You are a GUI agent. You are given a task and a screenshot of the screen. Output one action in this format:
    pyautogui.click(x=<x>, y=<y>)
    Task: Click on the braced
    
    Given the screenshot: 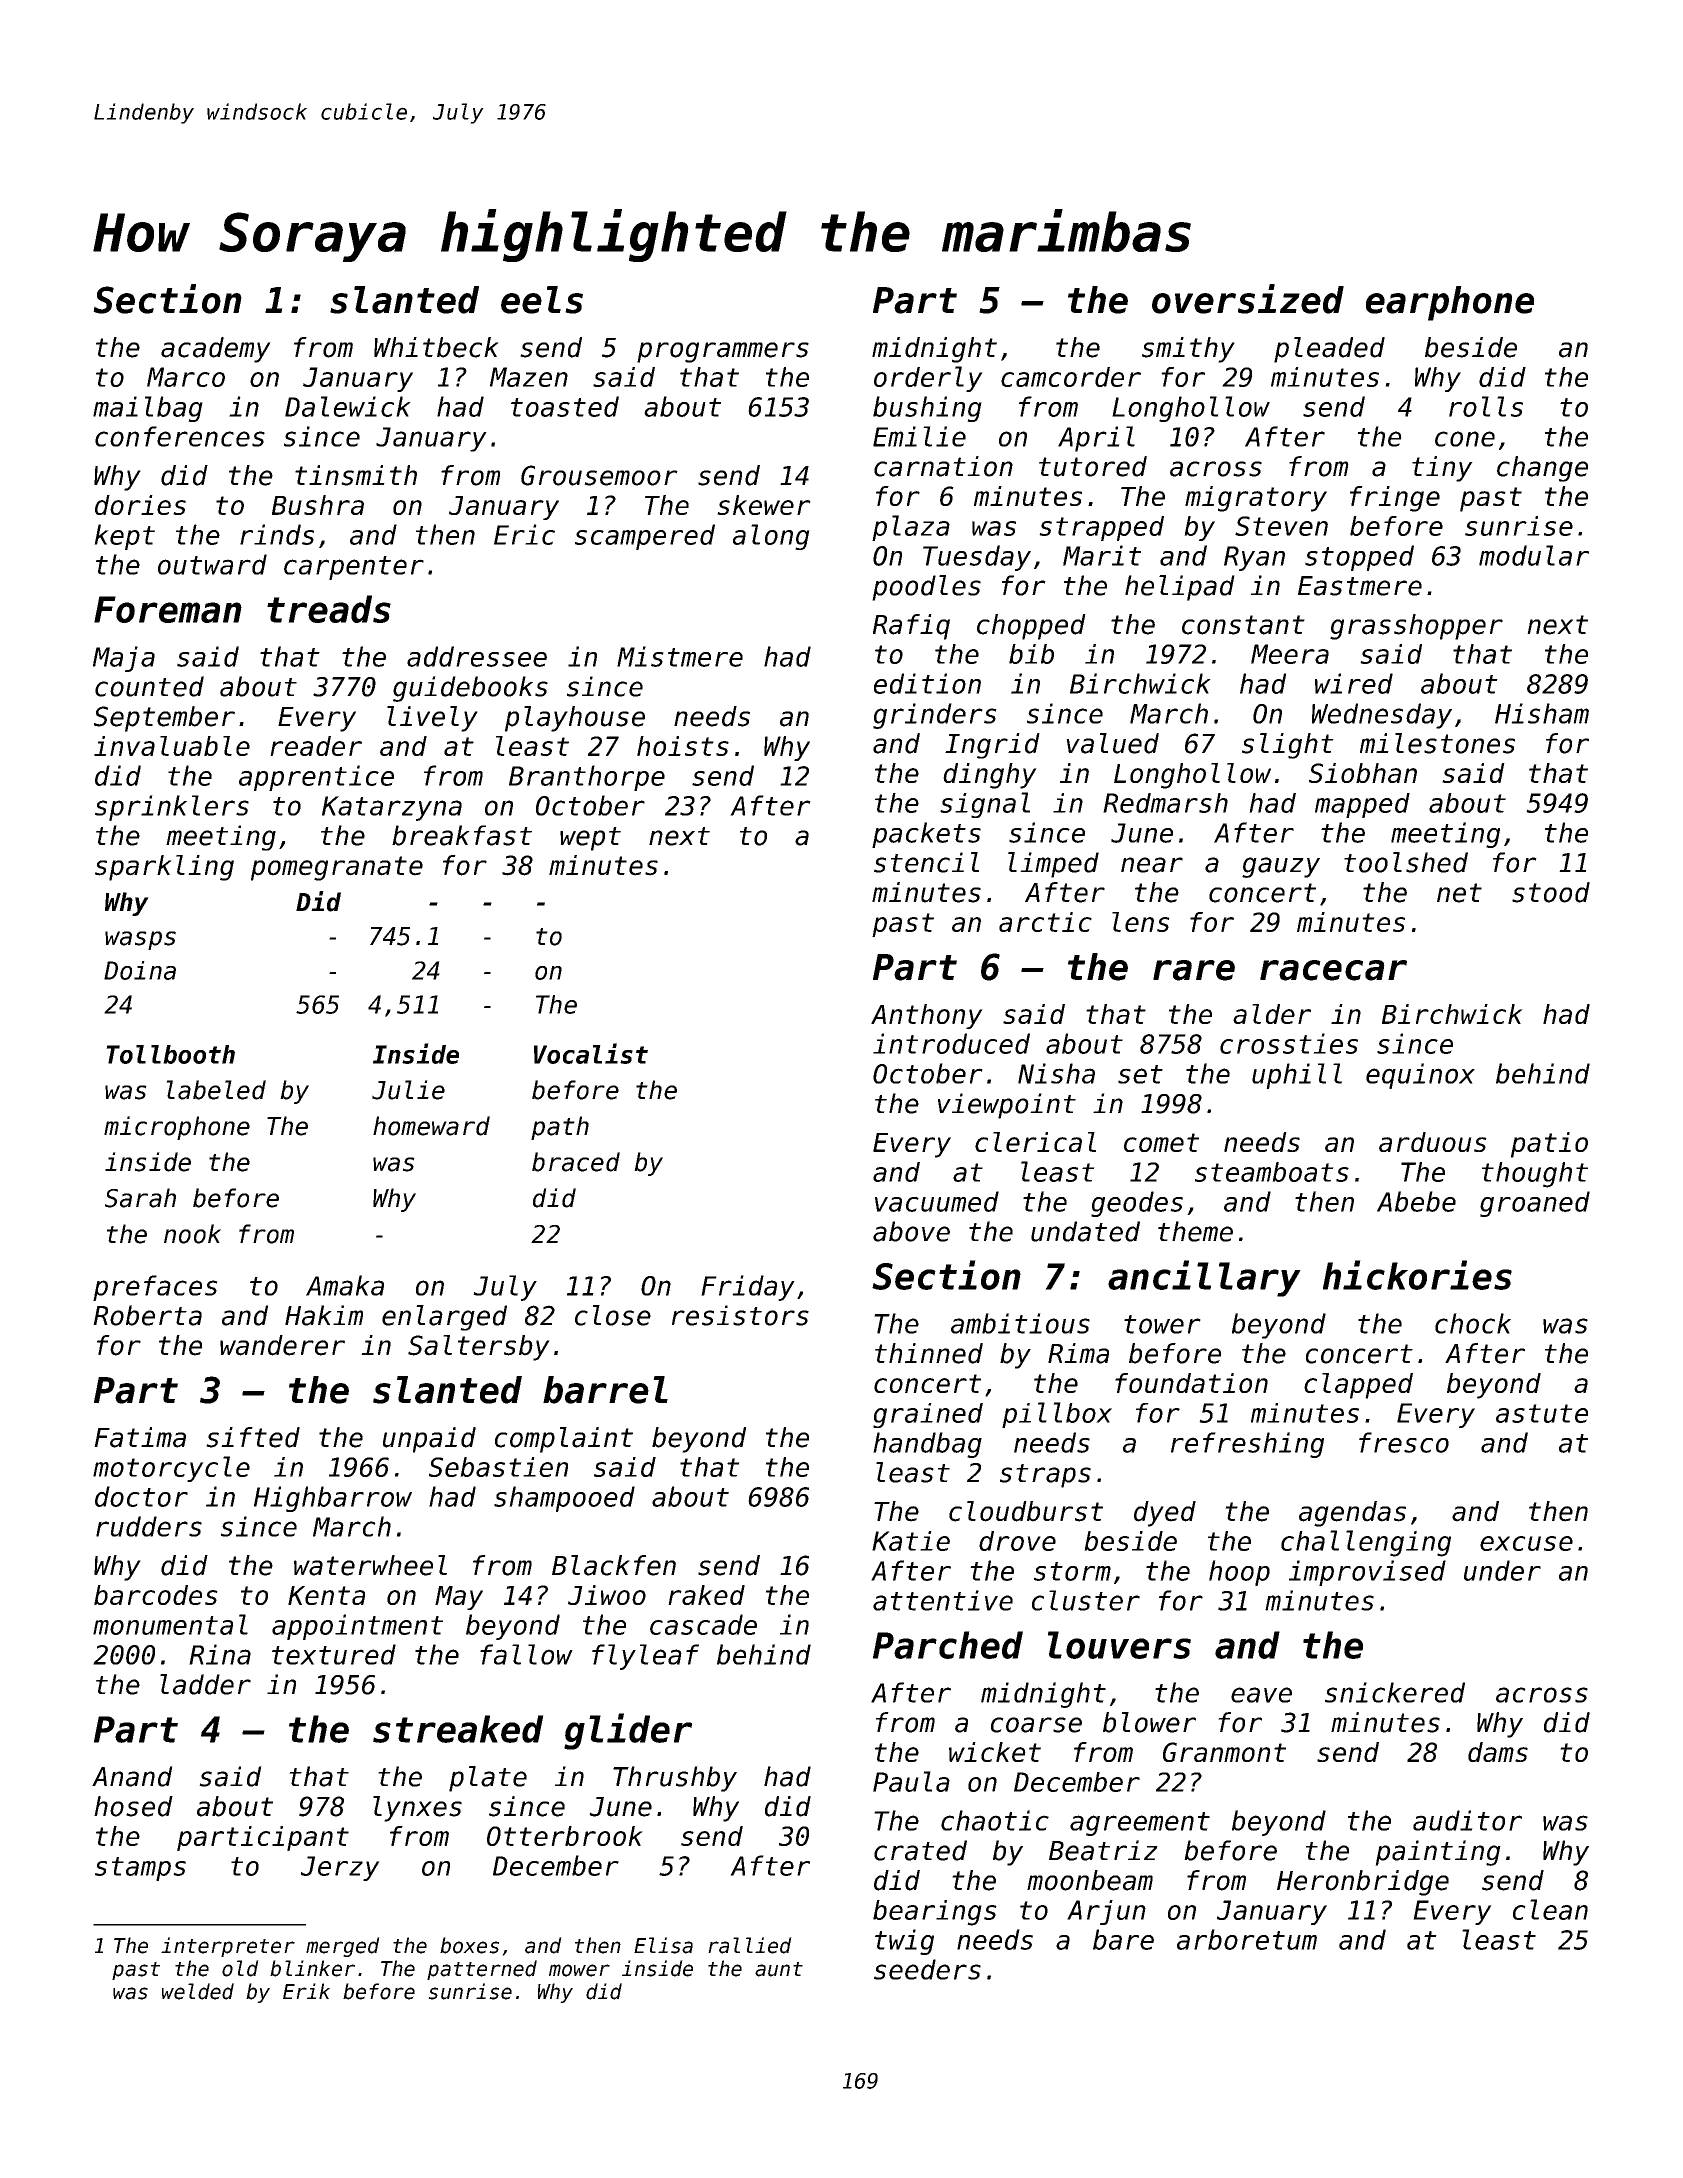 What is the action you would take?
    pyautogui.click(x=576, y=1162)
